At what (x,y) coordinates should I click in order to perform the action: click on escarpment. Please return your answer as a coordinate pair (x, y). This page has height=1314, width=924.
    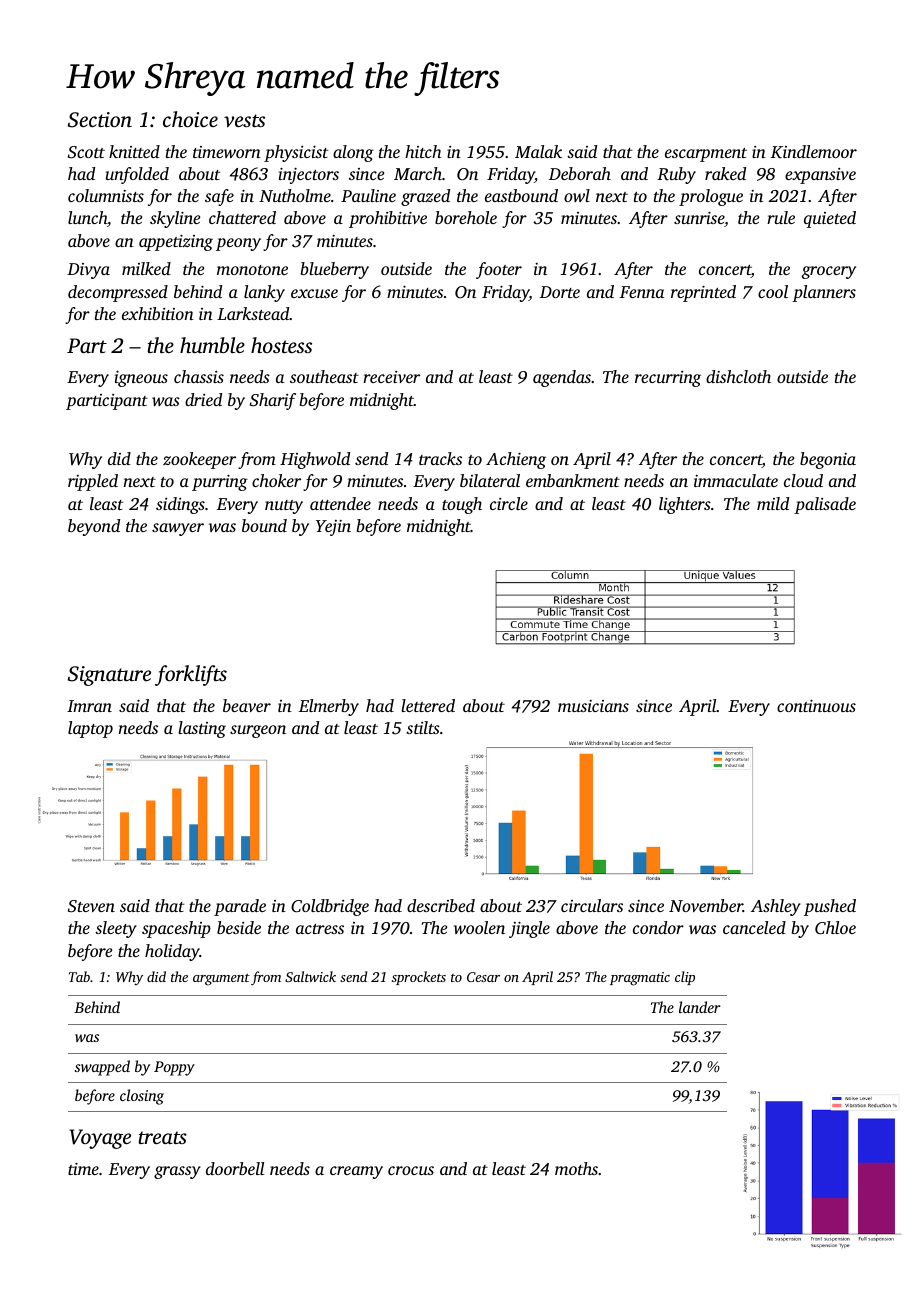
    Looking at the image, I should click on (706, 155).
